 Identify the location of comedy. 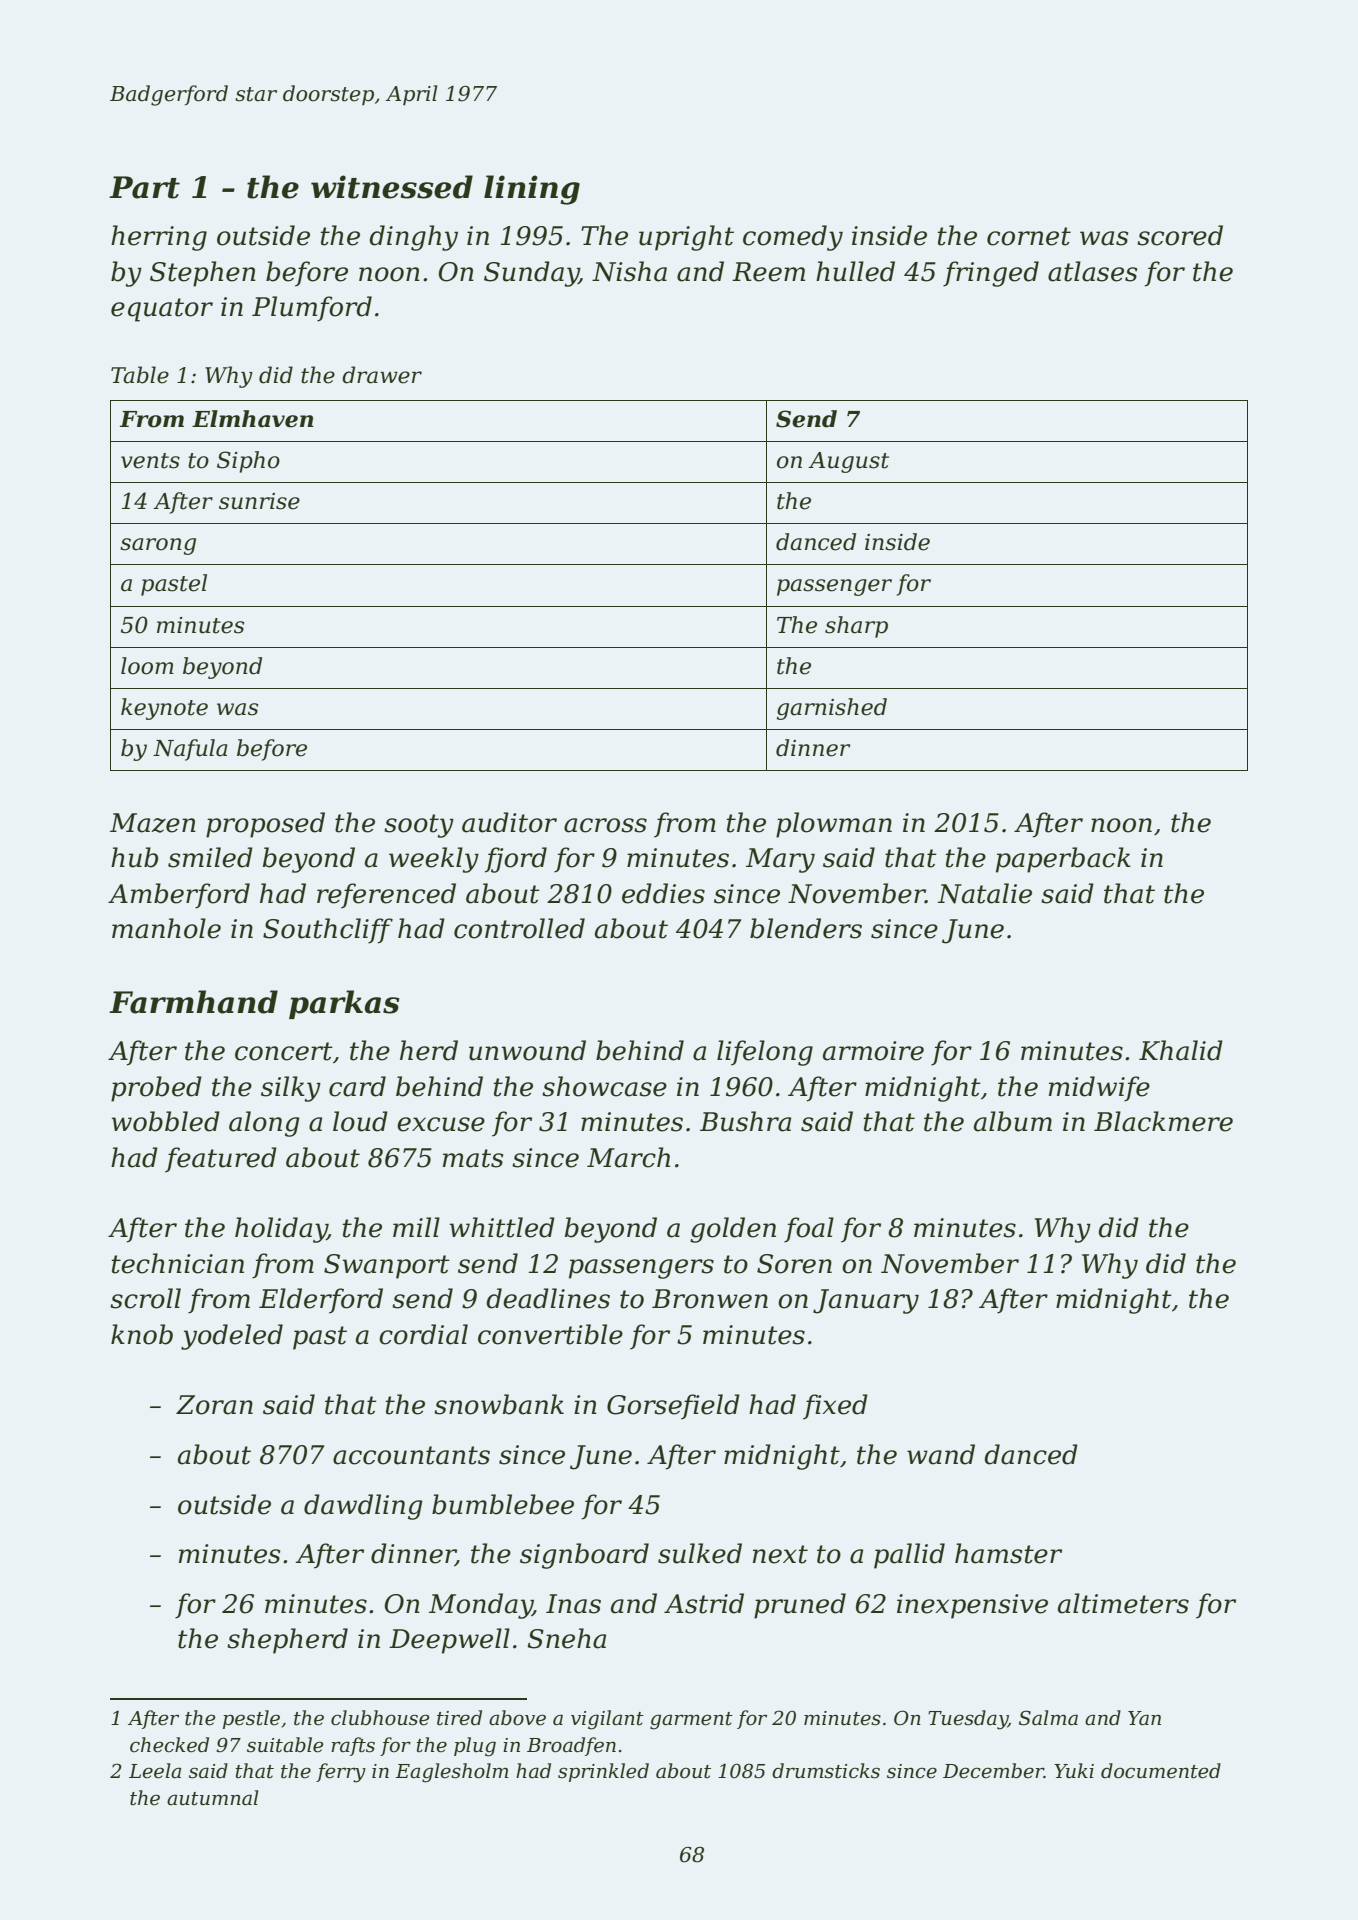
(793, 238).
